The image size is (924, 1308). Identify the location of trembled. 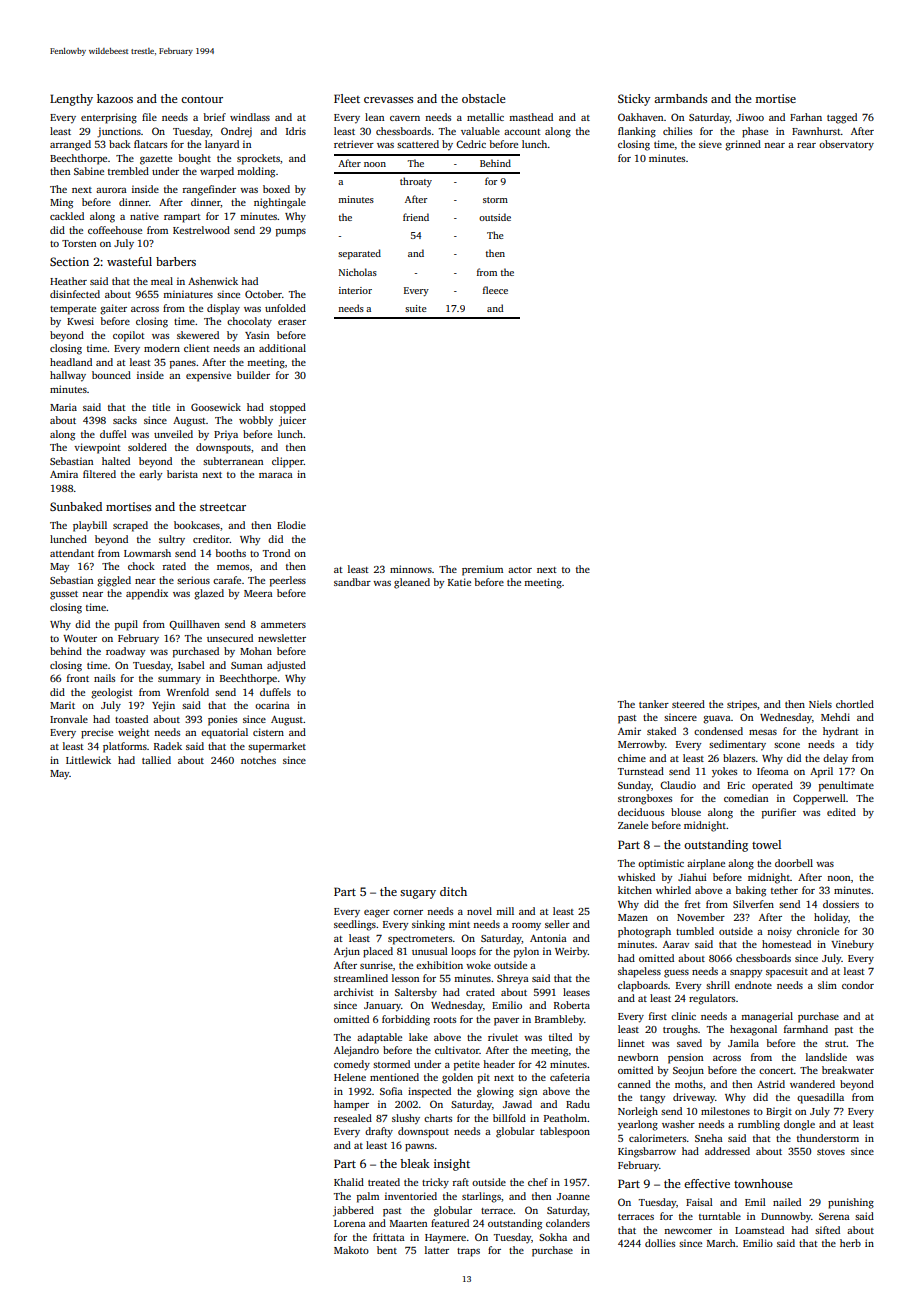
(128, 171).
